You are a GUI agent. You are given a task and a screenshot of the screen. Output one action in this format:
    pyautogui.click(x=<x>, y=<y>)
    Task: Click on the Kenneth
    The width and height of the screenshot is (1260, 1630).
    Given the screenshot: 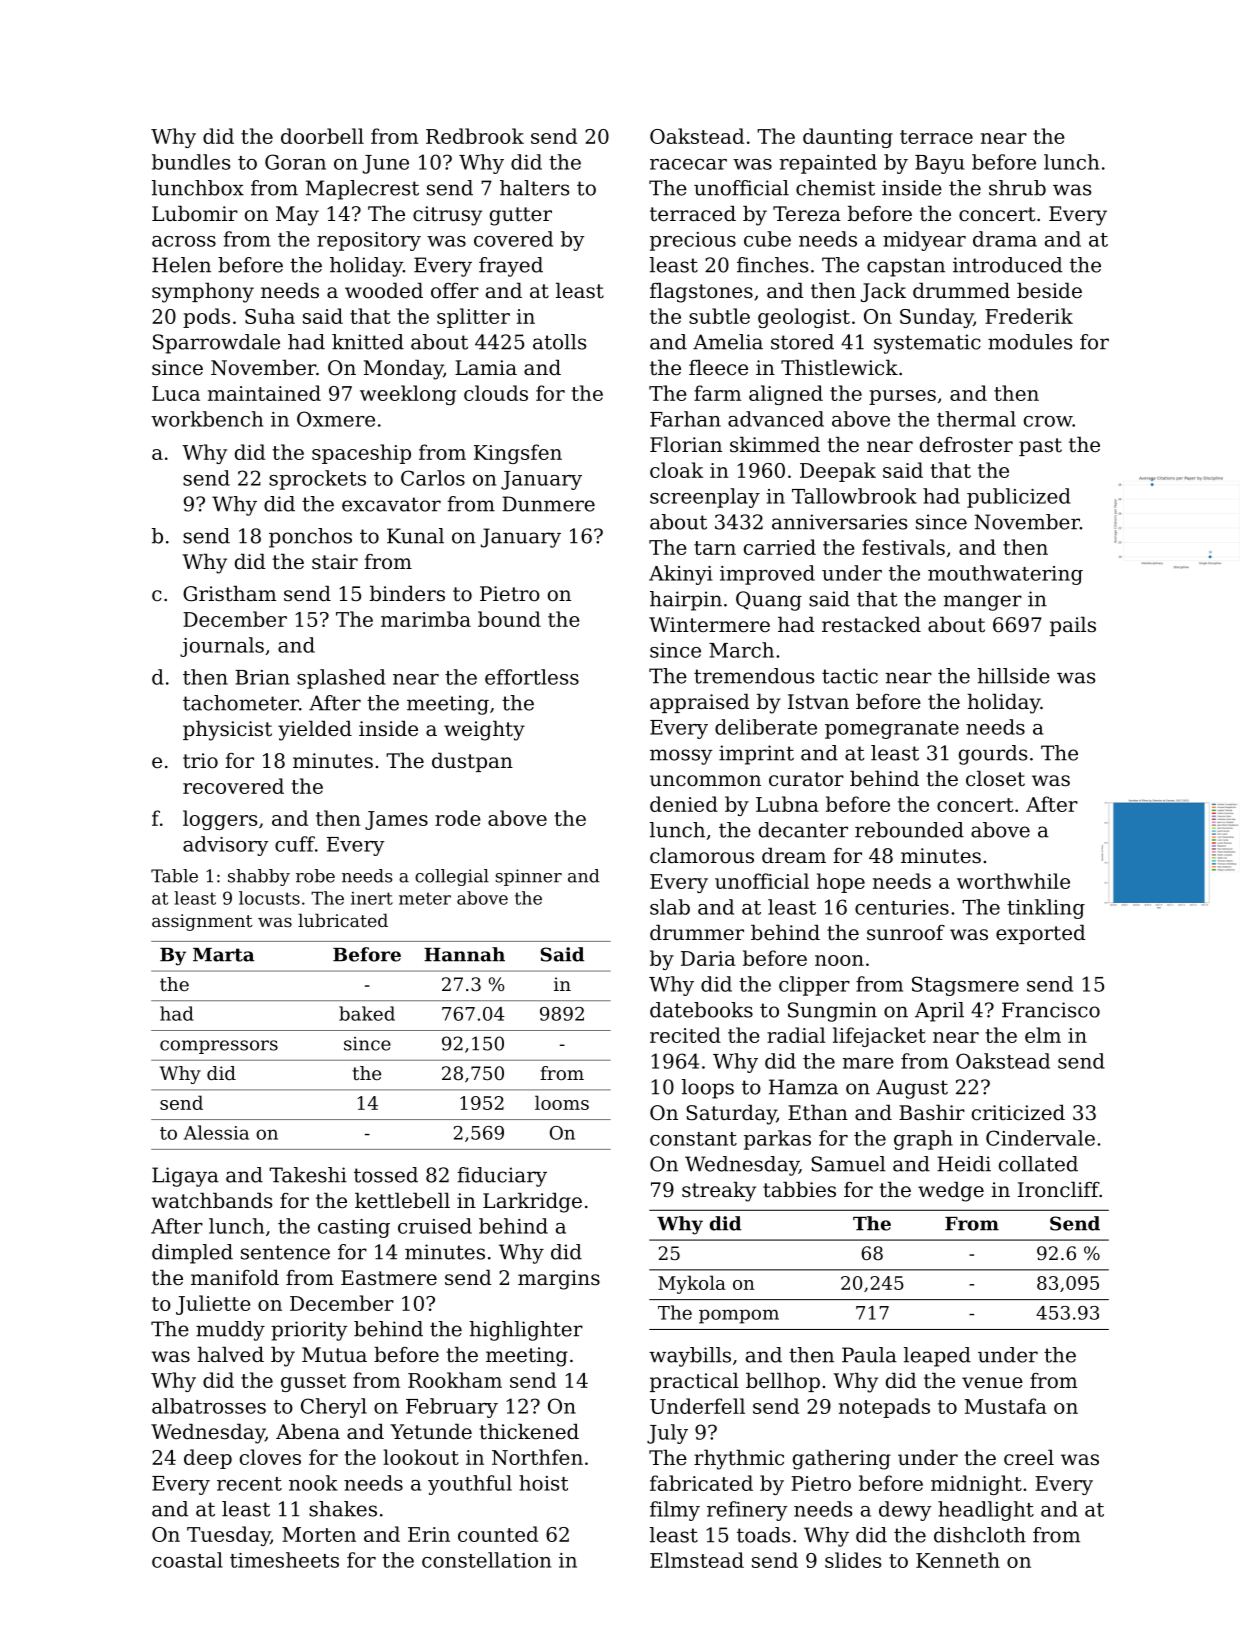 What is the action you would take?
    pyautogui.click(x=958, y=1560)
